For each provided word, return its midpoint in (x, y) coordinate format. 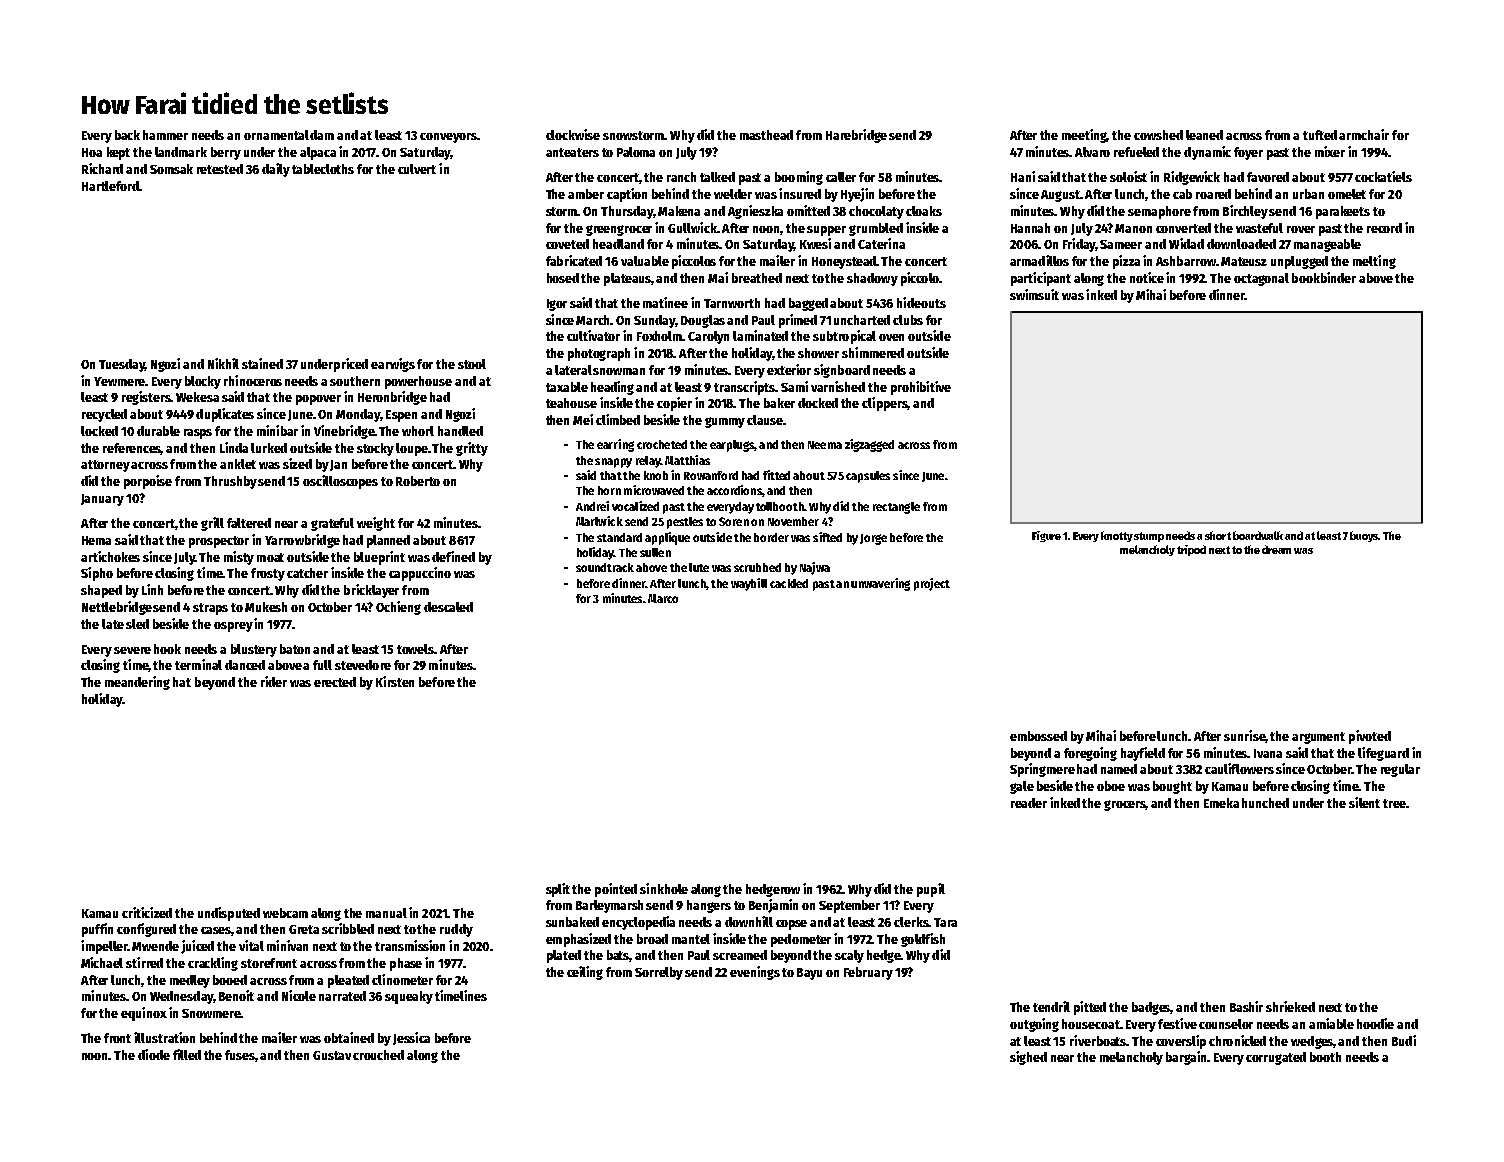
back (127, 135)
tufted (1320, 135)
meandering (137, 683)
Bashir (1246, 1006)
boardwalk (1258, 535)
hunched (1265, 803)
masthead (766, 135)
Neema (825, 445)
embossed (1038, 736)
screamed (740, 955)
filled (187, 1054)
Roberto (418, 481)
